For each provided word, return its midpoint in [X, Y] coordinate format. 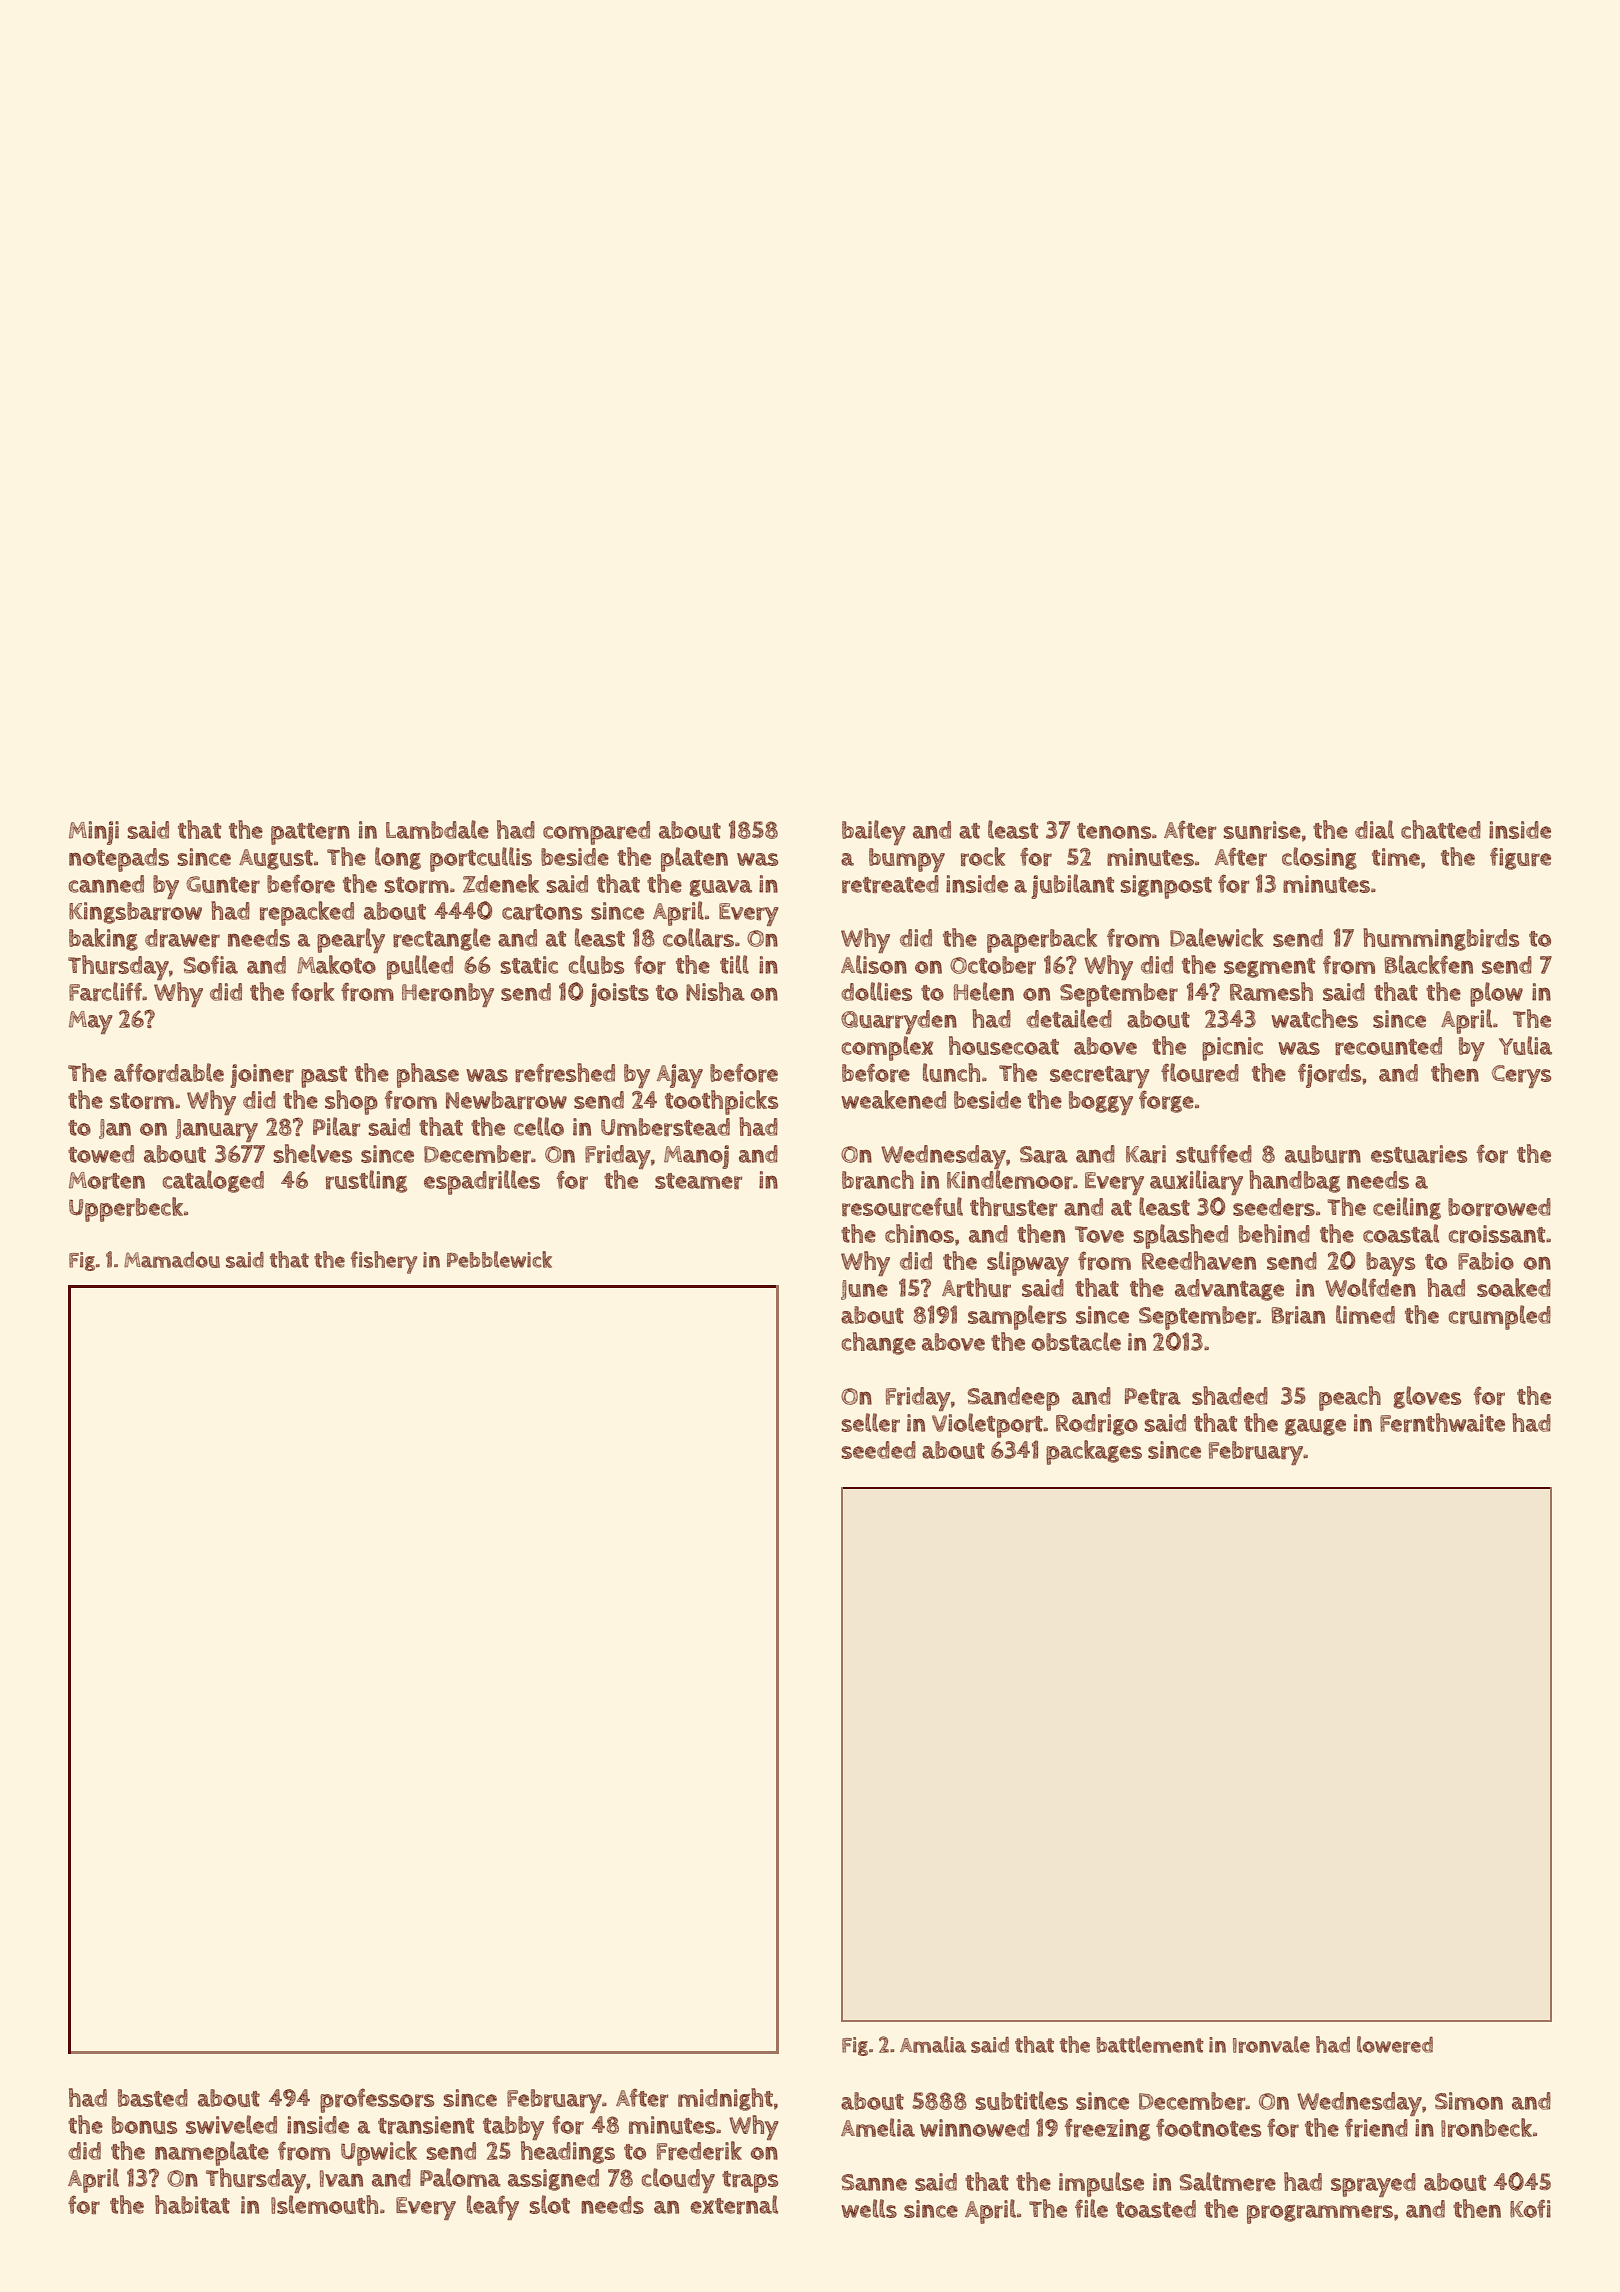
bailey [874, 832]
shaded [1230, 1395]
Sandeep [1014, 1399]
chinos [919, 1233]
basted [153, 2098]
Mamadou [172, 1260]
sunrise [1262, 830]
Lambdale [437, 829]
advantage [1229, 1290]
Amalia [933, 2044]
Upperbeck [126, 1209]
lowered [1395, 2044]
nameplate [212, 2153]
